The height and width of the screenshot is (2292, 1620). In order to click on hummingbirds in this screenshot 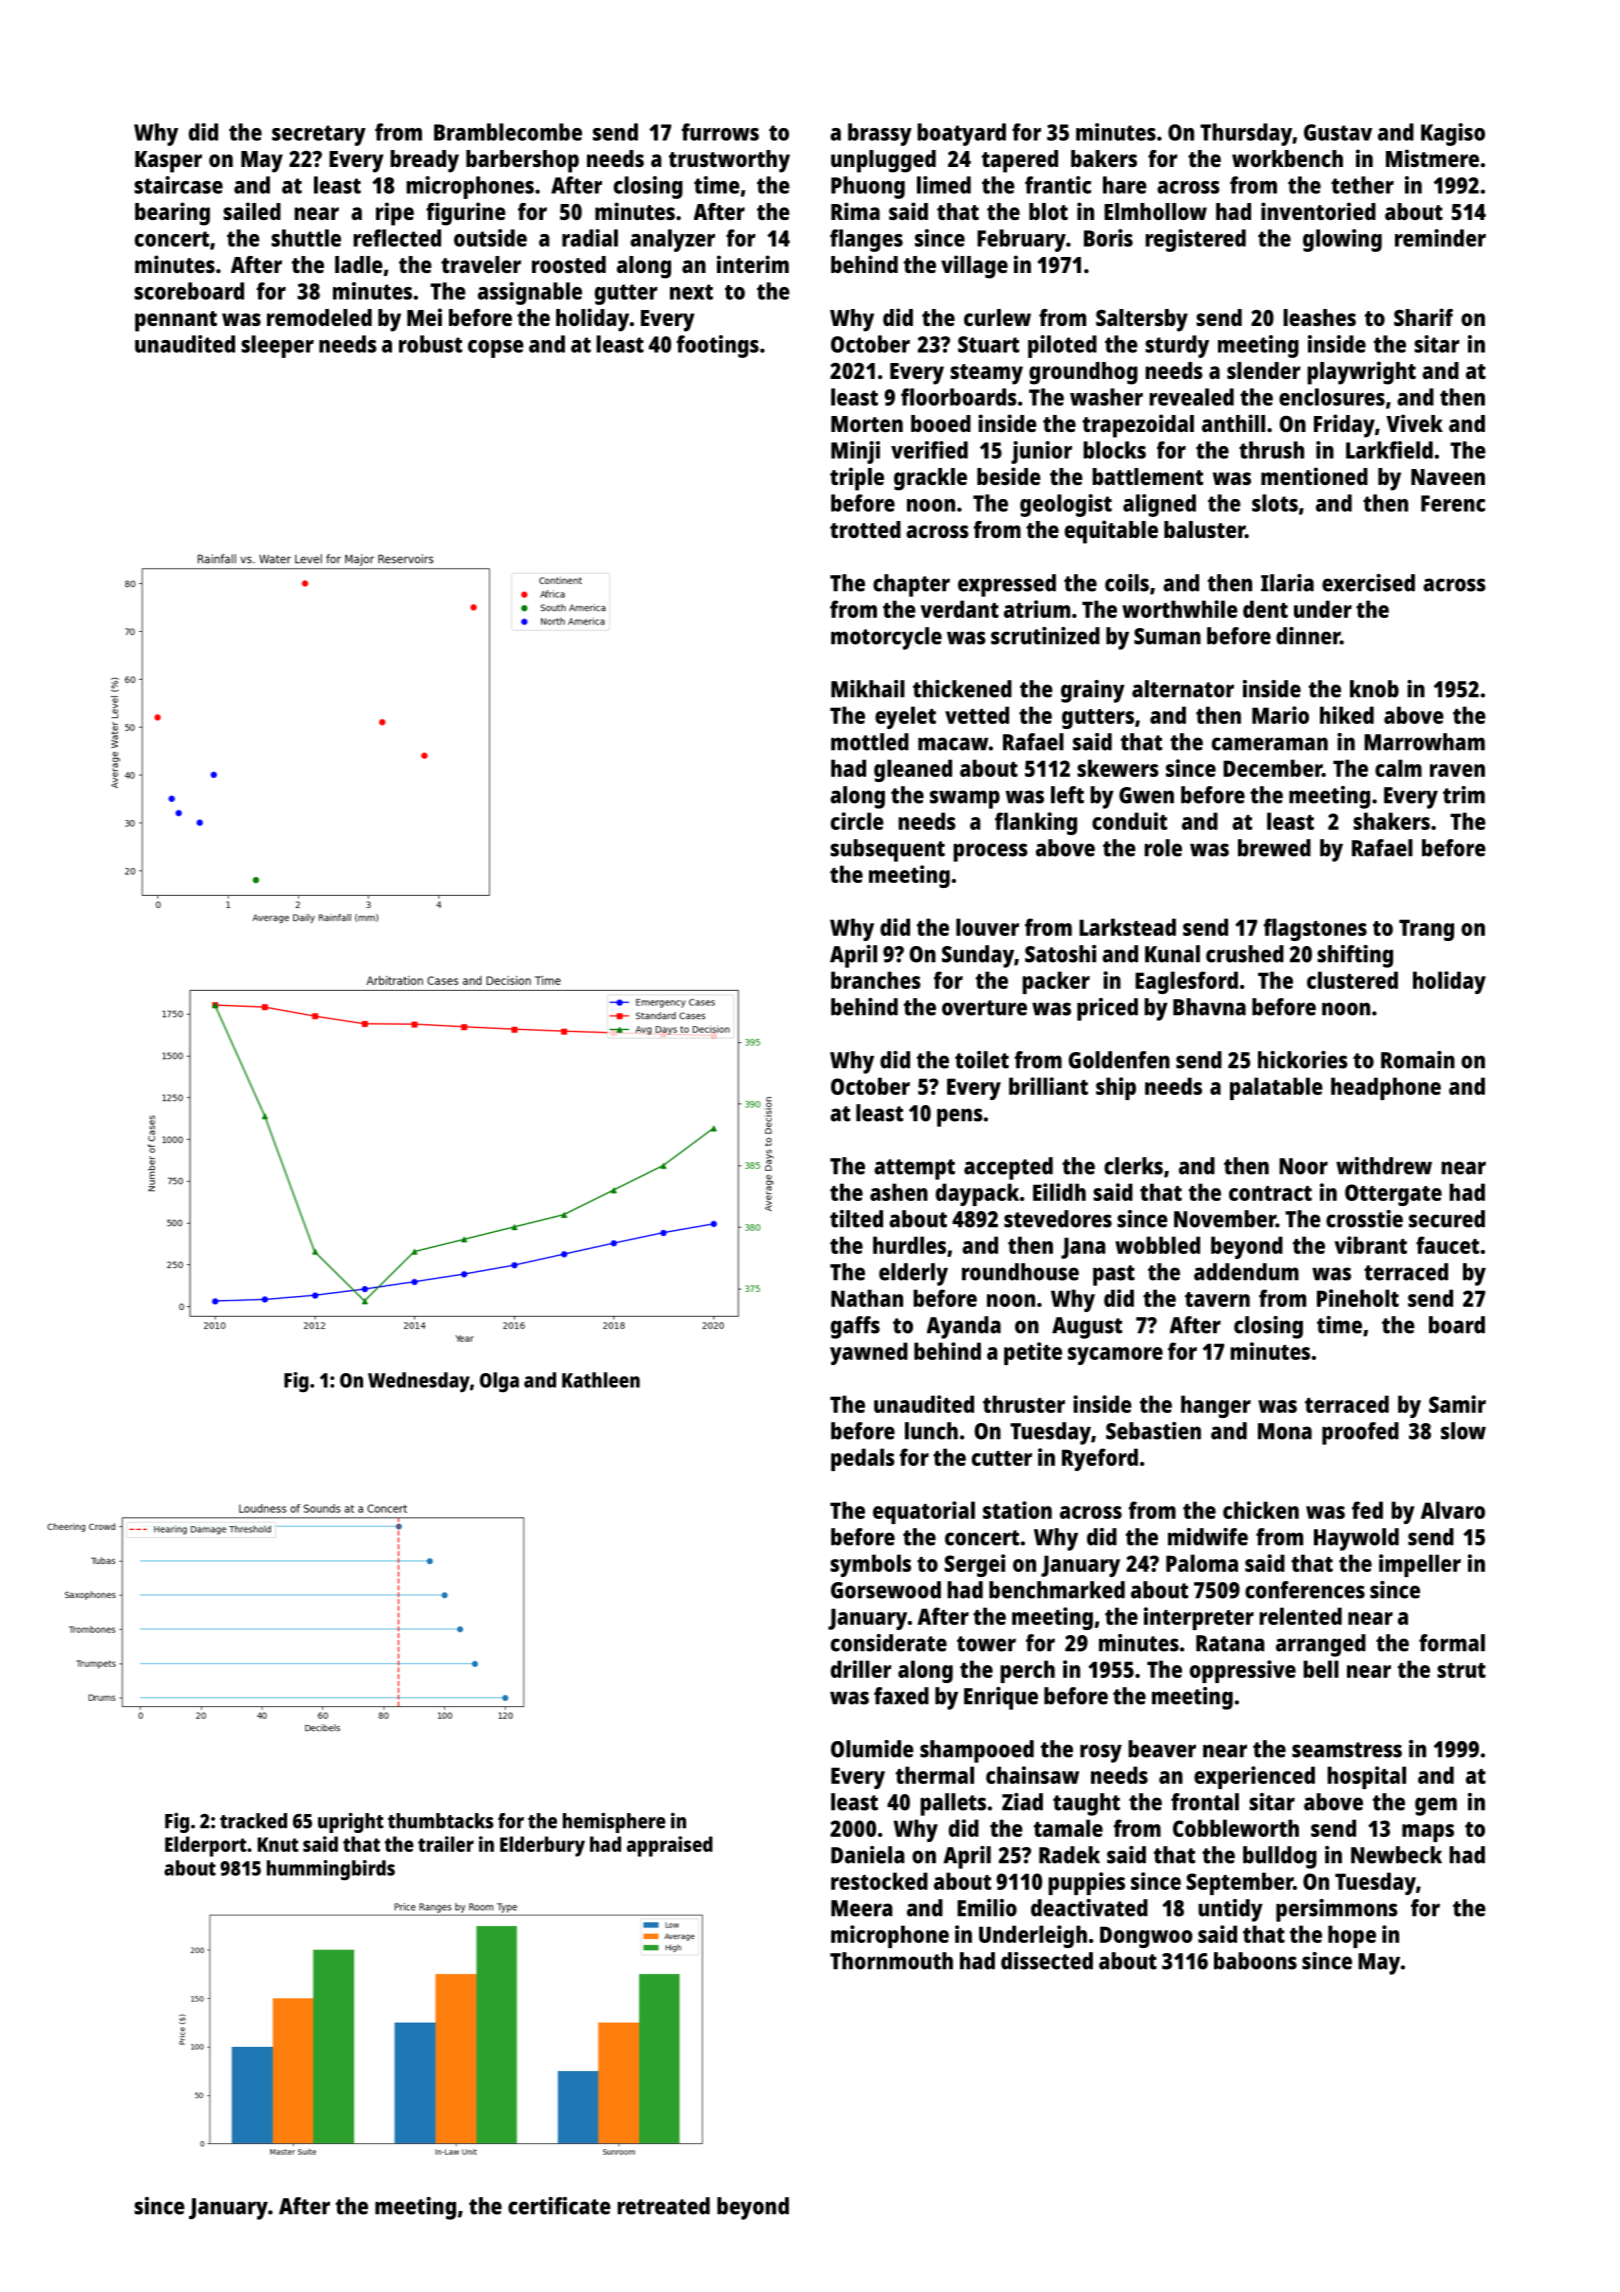, I will do `click(331, 1870)`.
